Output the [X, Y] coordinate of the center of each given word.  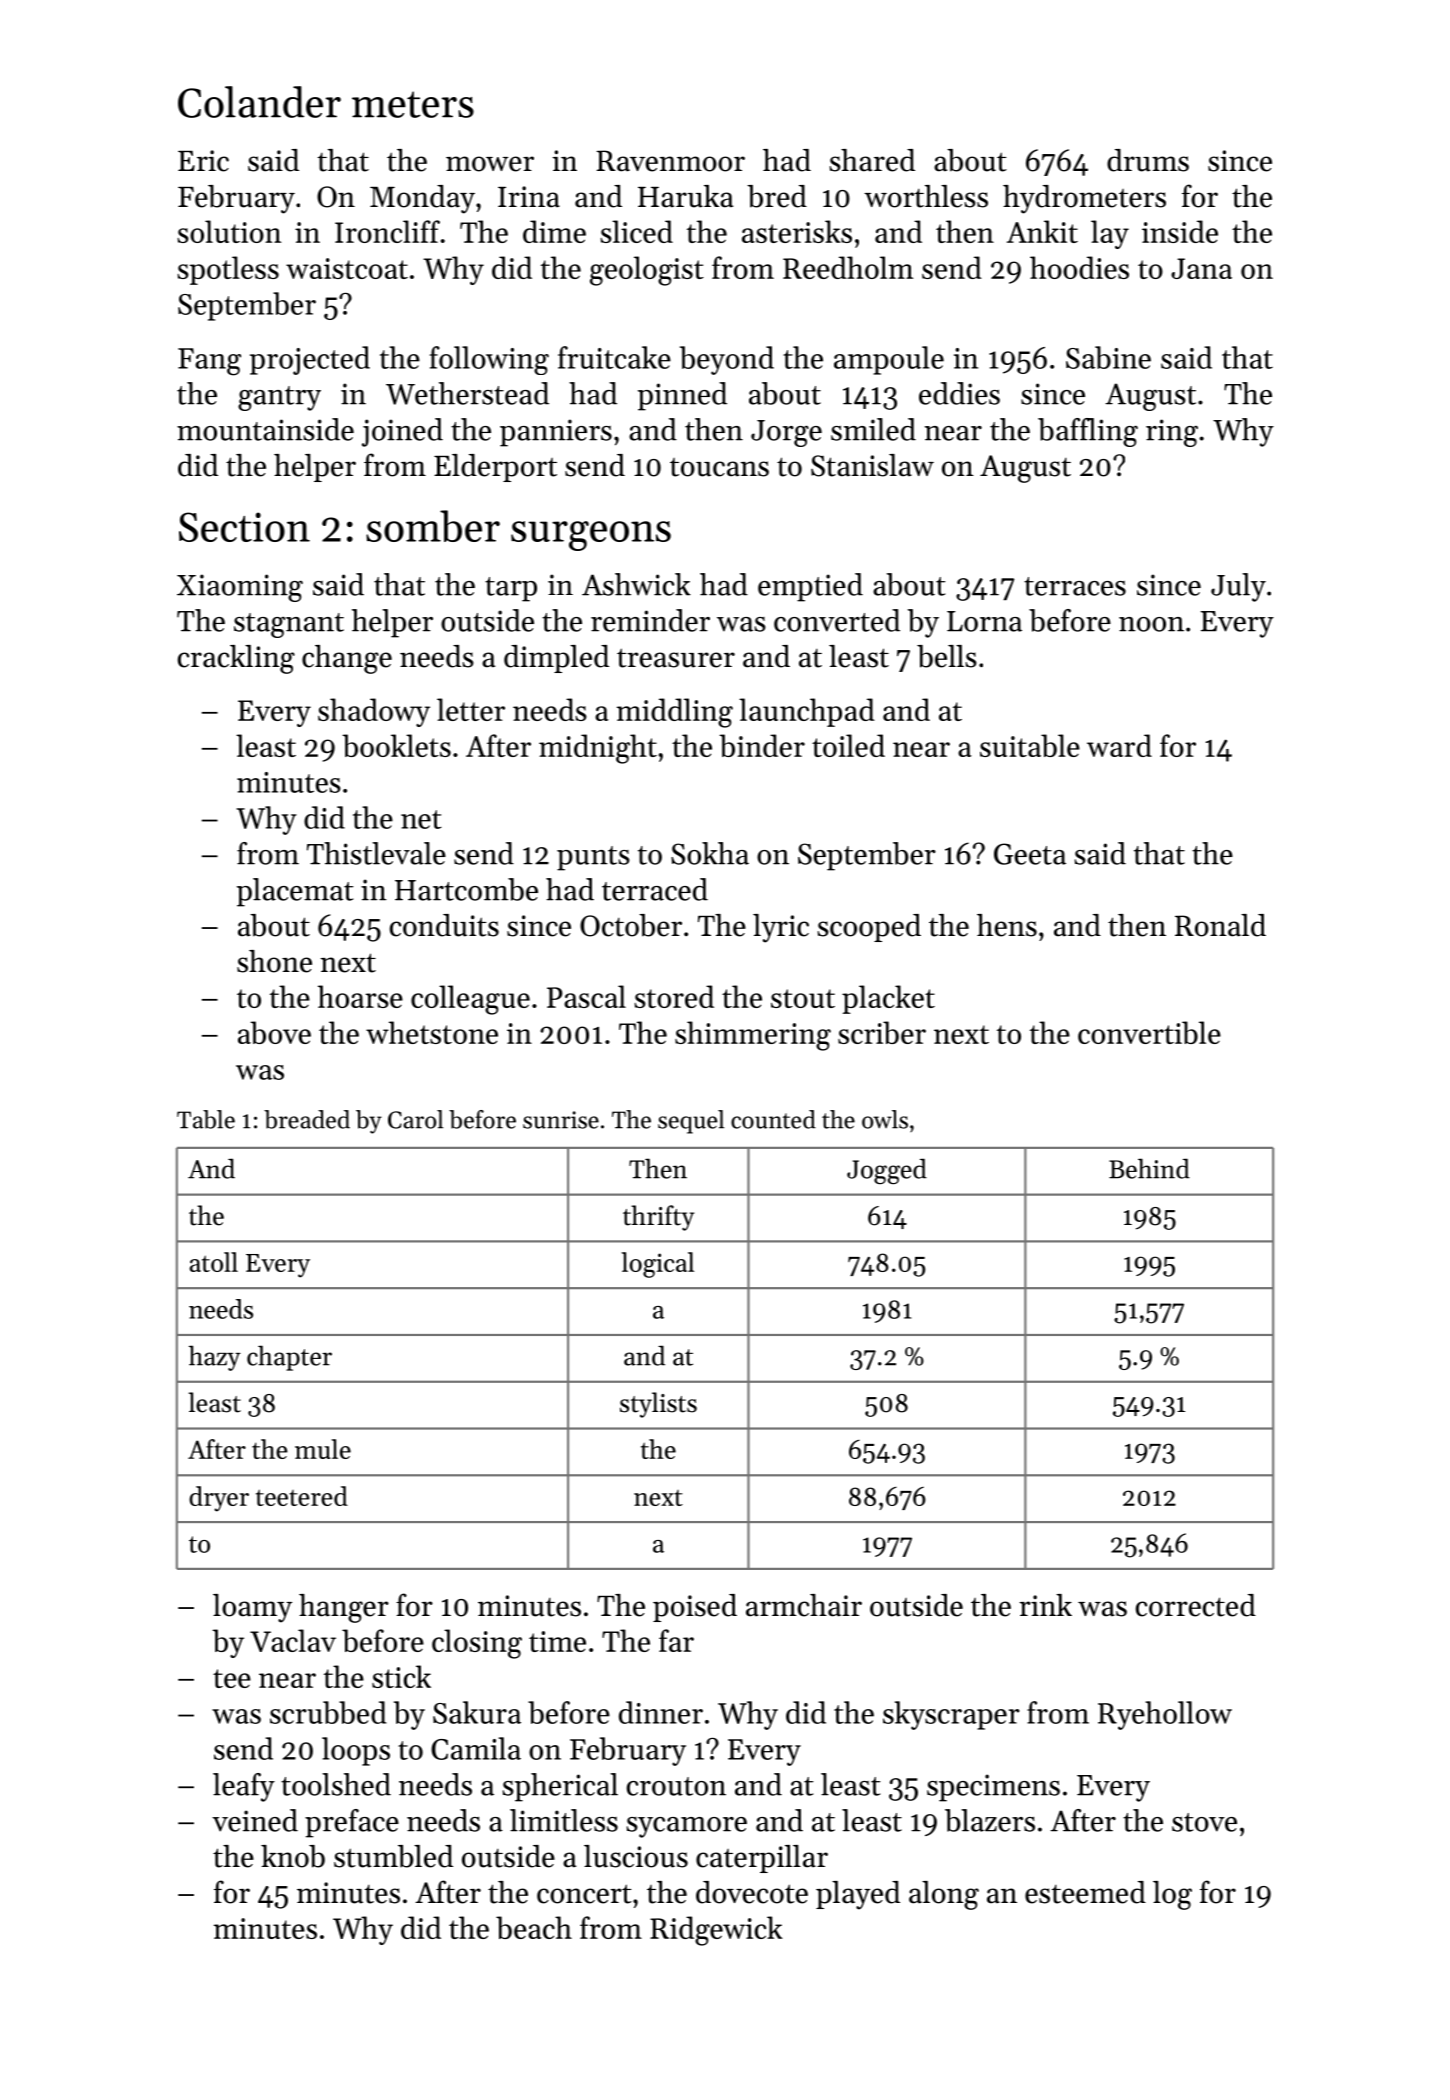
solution [229, 231]
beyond [727, 360]
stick [401, 1676]
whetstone [432, 1032]
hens [1007, 925]
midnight [598, 749]
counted [773, 1119]
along [944, 1895]
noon [1151, 624]
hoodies [1079, 267]
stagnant [289, 625]
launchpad [807, 712]
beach [534, 1927]
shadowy [374, 712]
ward [1119, 745]
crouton [676, 1786]
